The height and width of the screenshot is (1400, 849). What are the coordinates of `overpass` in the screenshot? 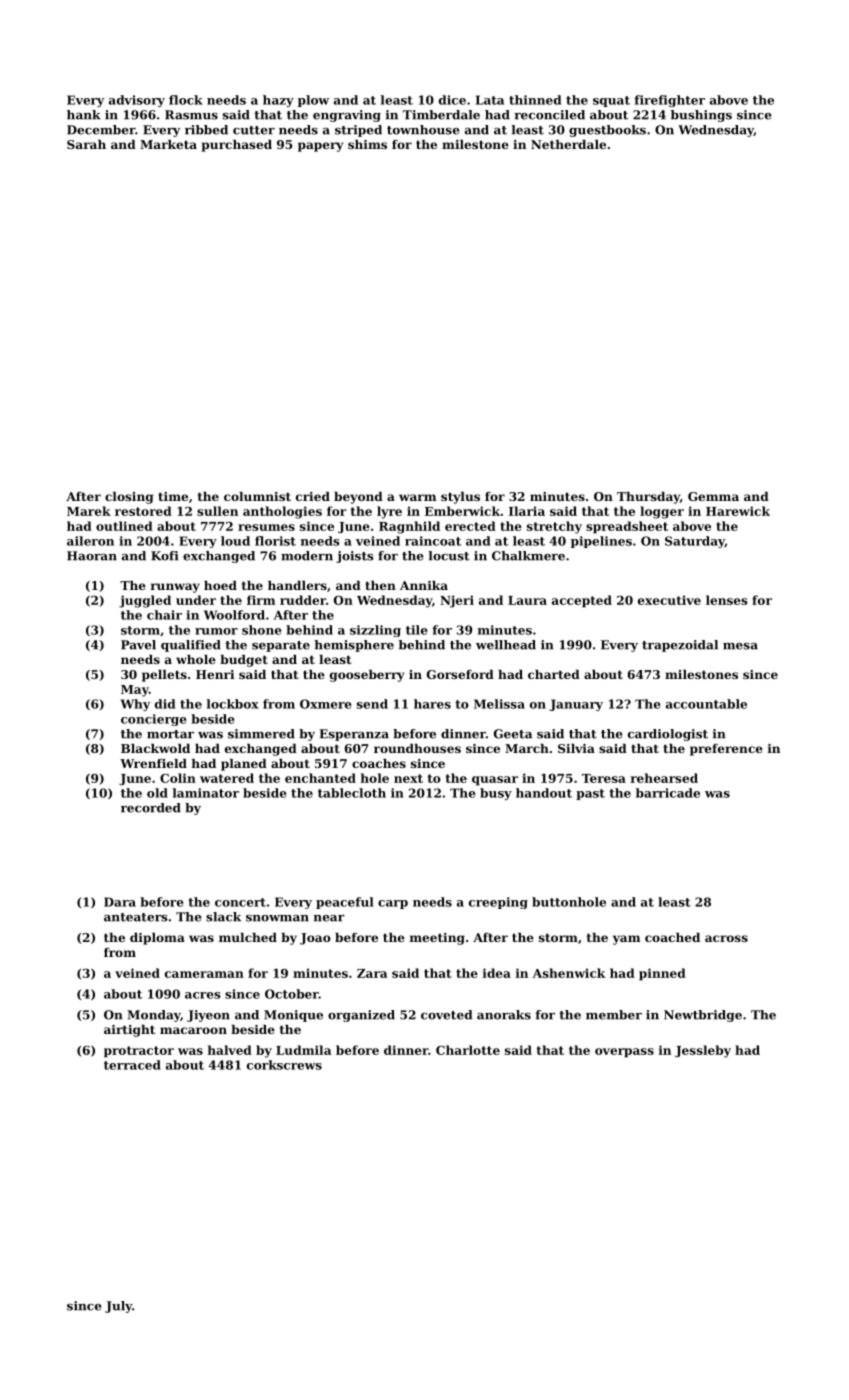 It's located at (624, 1053).
